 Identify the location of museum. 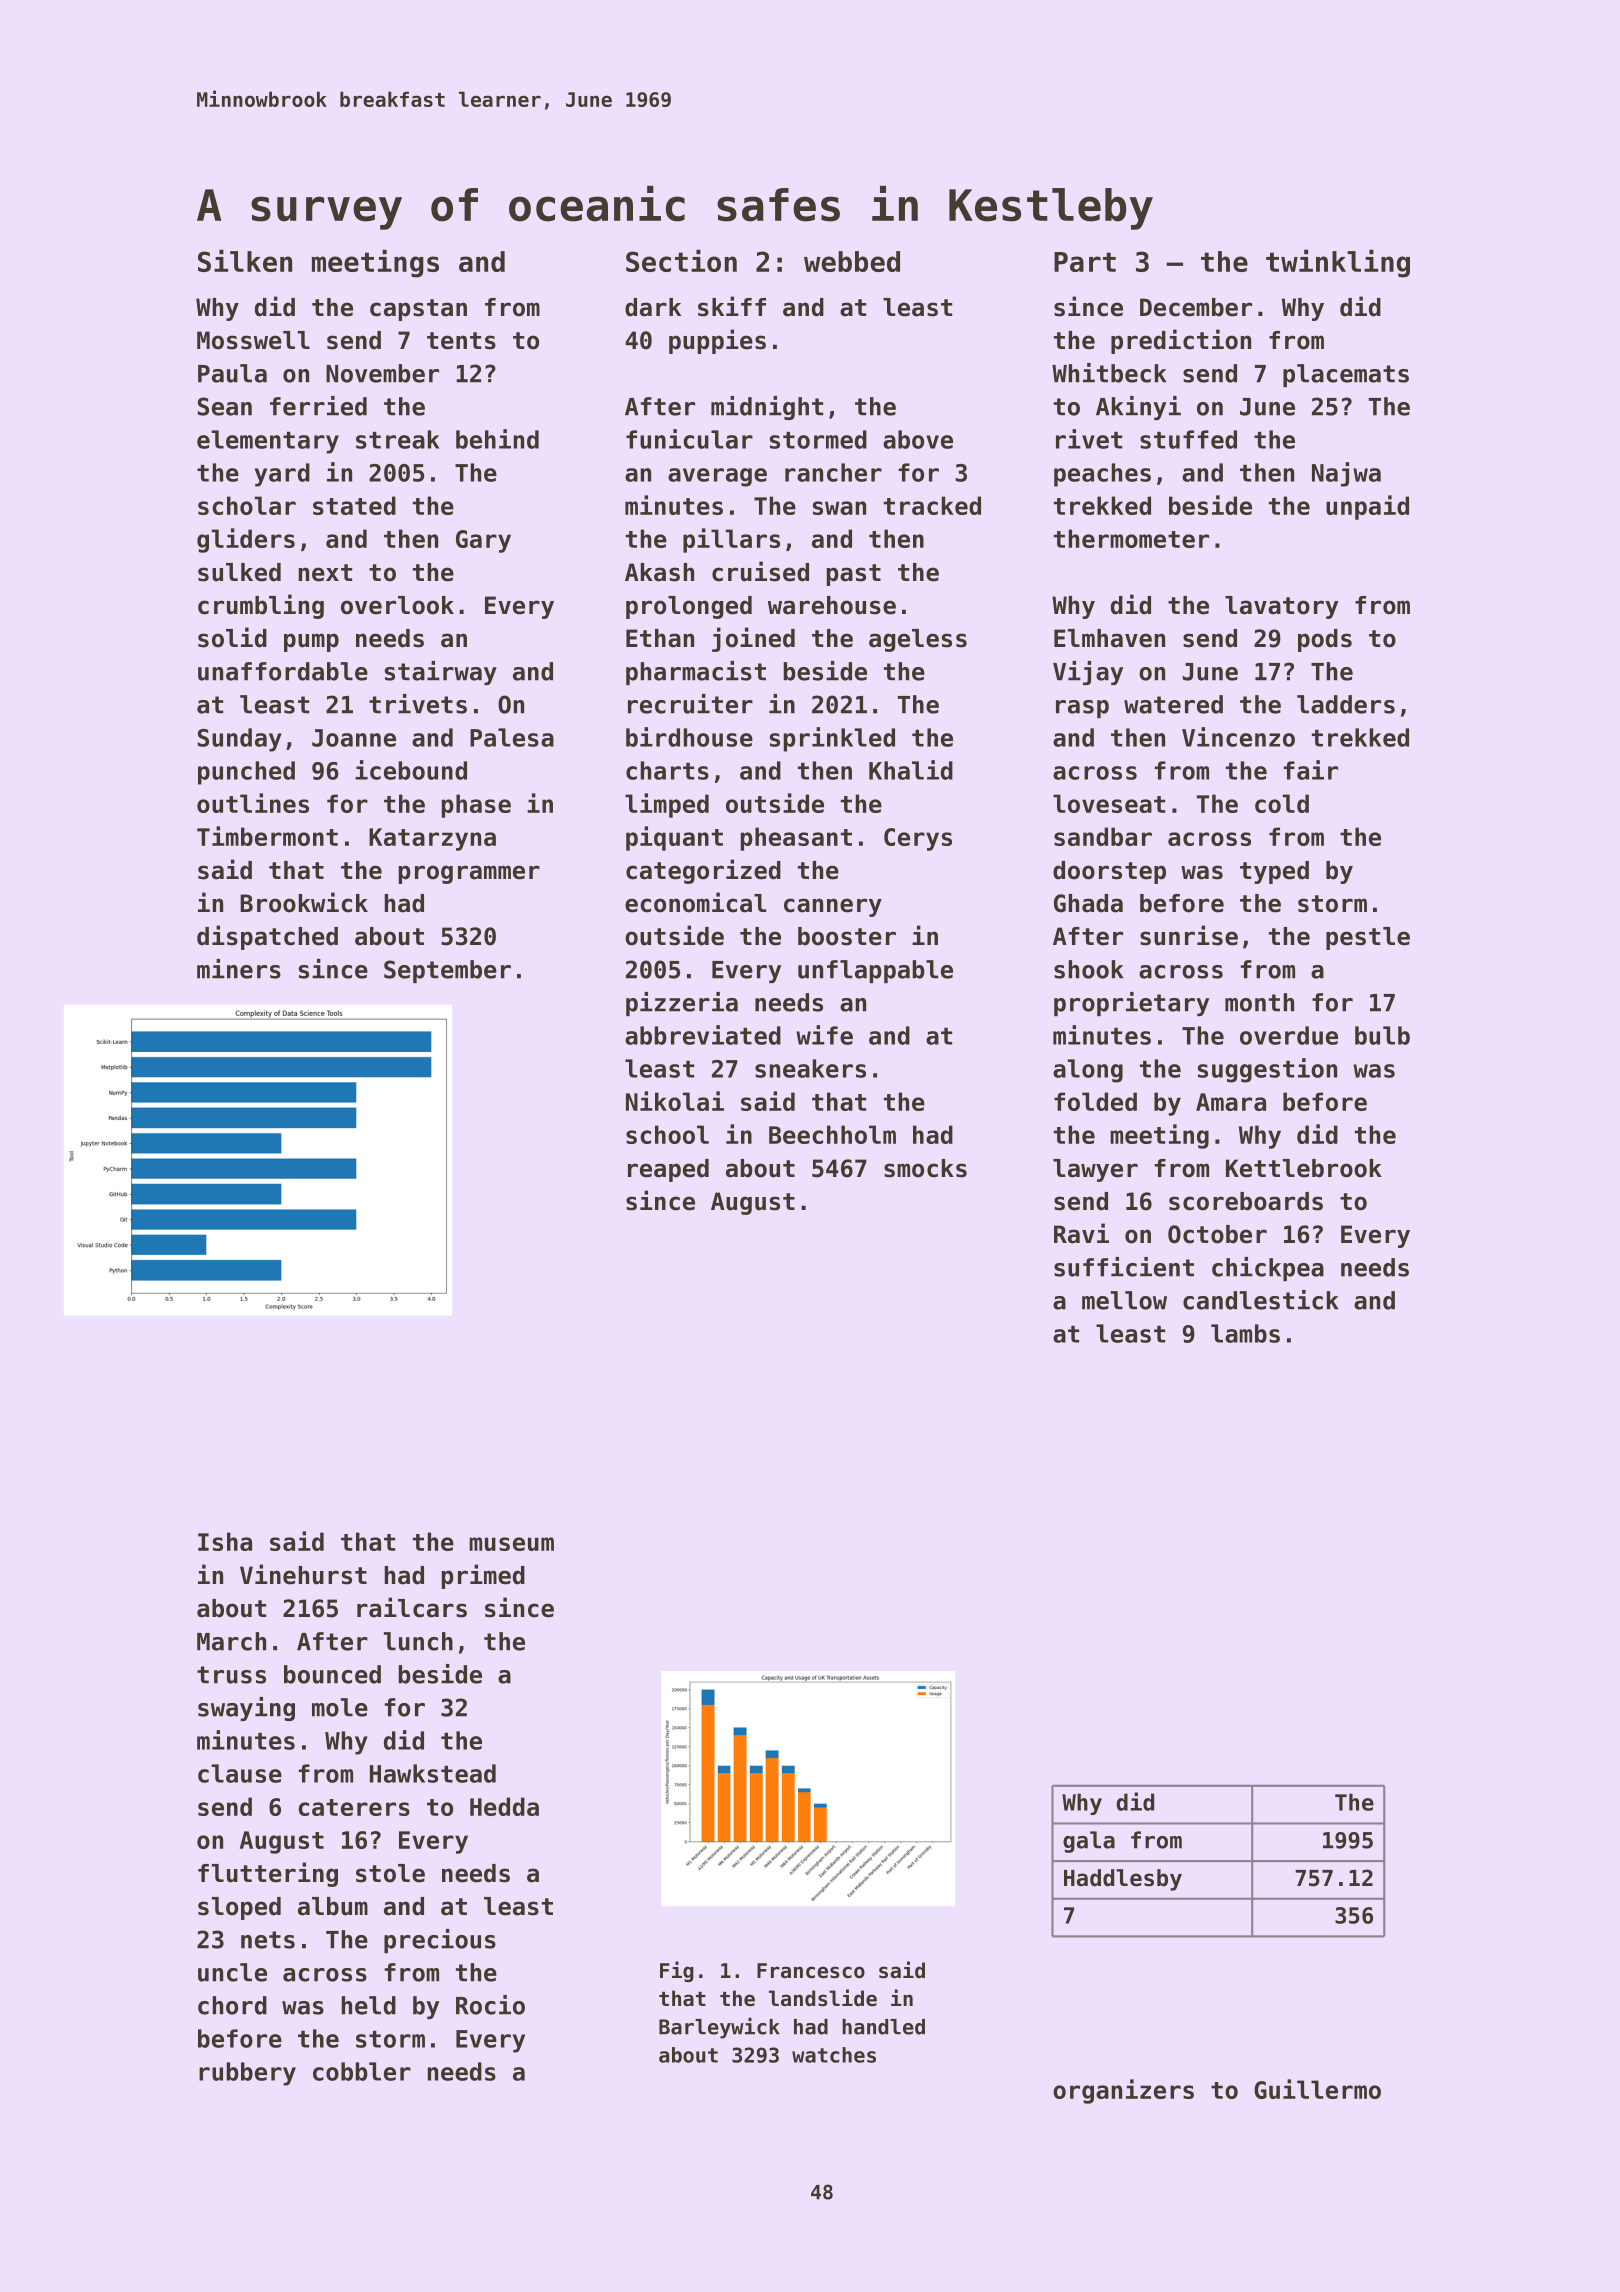
(511, 1544).
